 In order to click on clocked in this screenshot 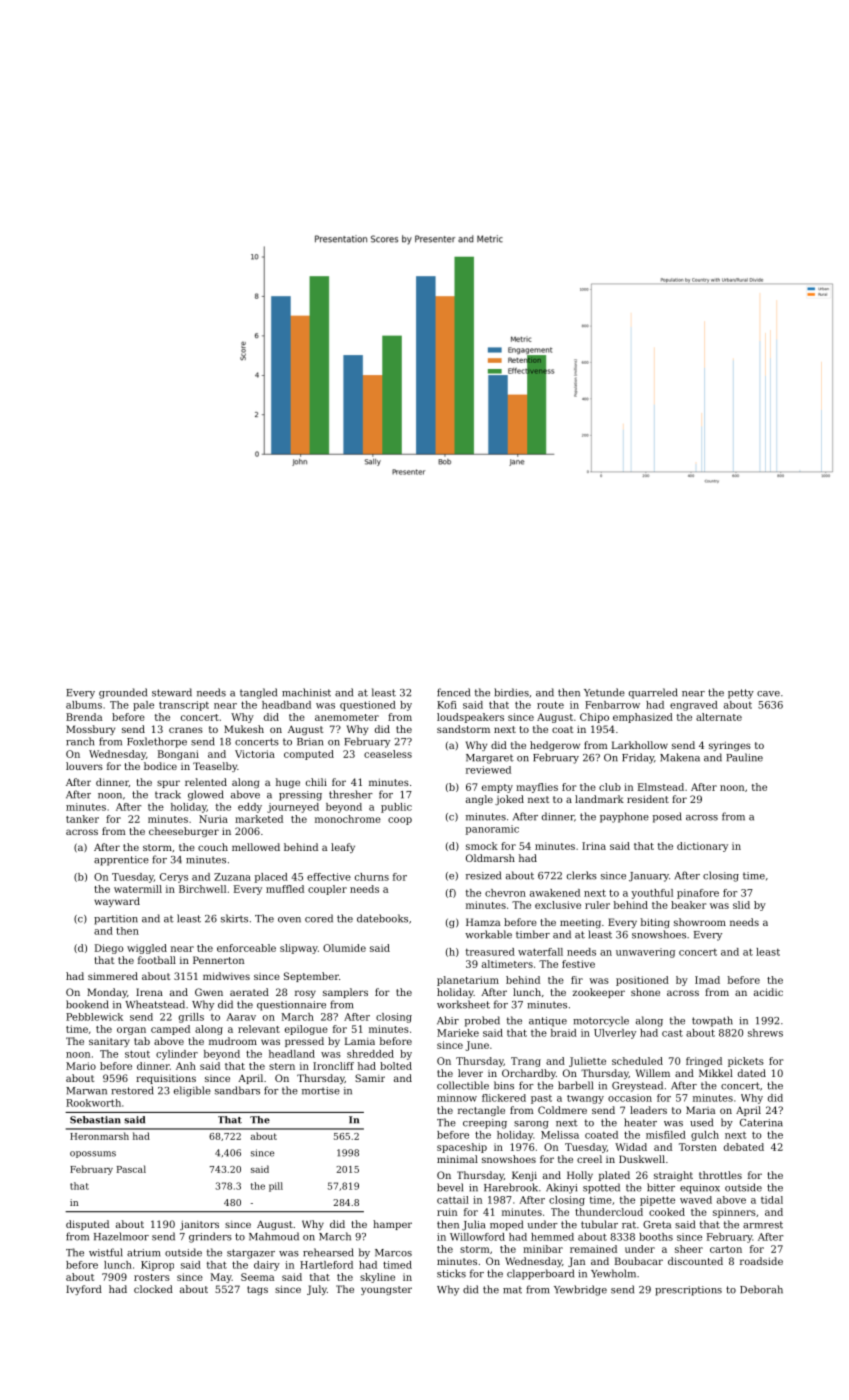, I will do `click(153, 1289)`.
